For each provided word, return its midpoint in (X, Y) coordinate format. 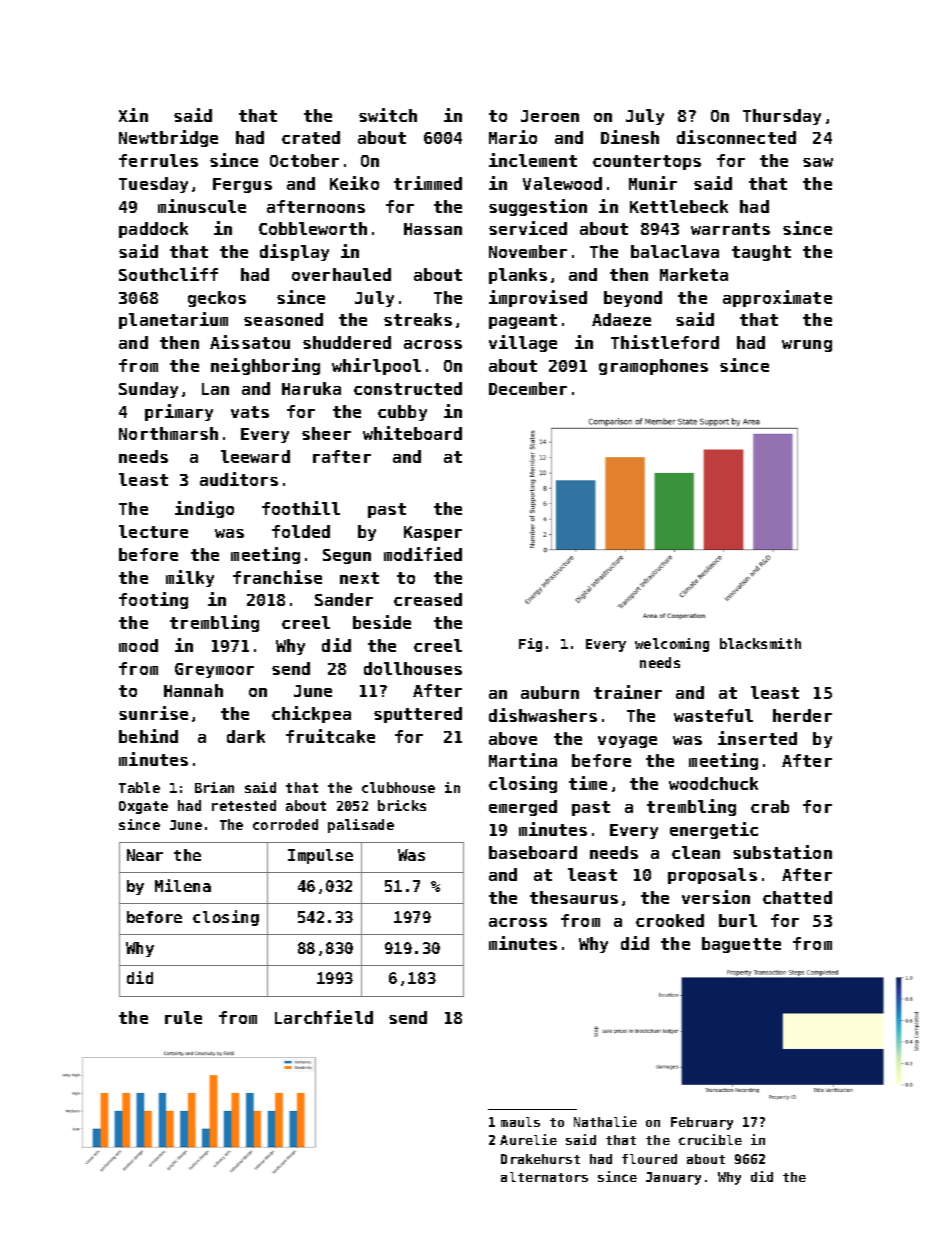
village (523, 343)
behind (148, 736)
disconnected (736, 137)
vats (250, 412)
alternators (544, 1177)
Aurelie (528, 1139)
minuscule (202, 206)
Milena (183, 885)
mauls (520, 1122)
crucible (710, 1139)
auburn (550, 692)
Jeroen (550, 116)
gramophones (653, 367)
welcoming (672, 645)
